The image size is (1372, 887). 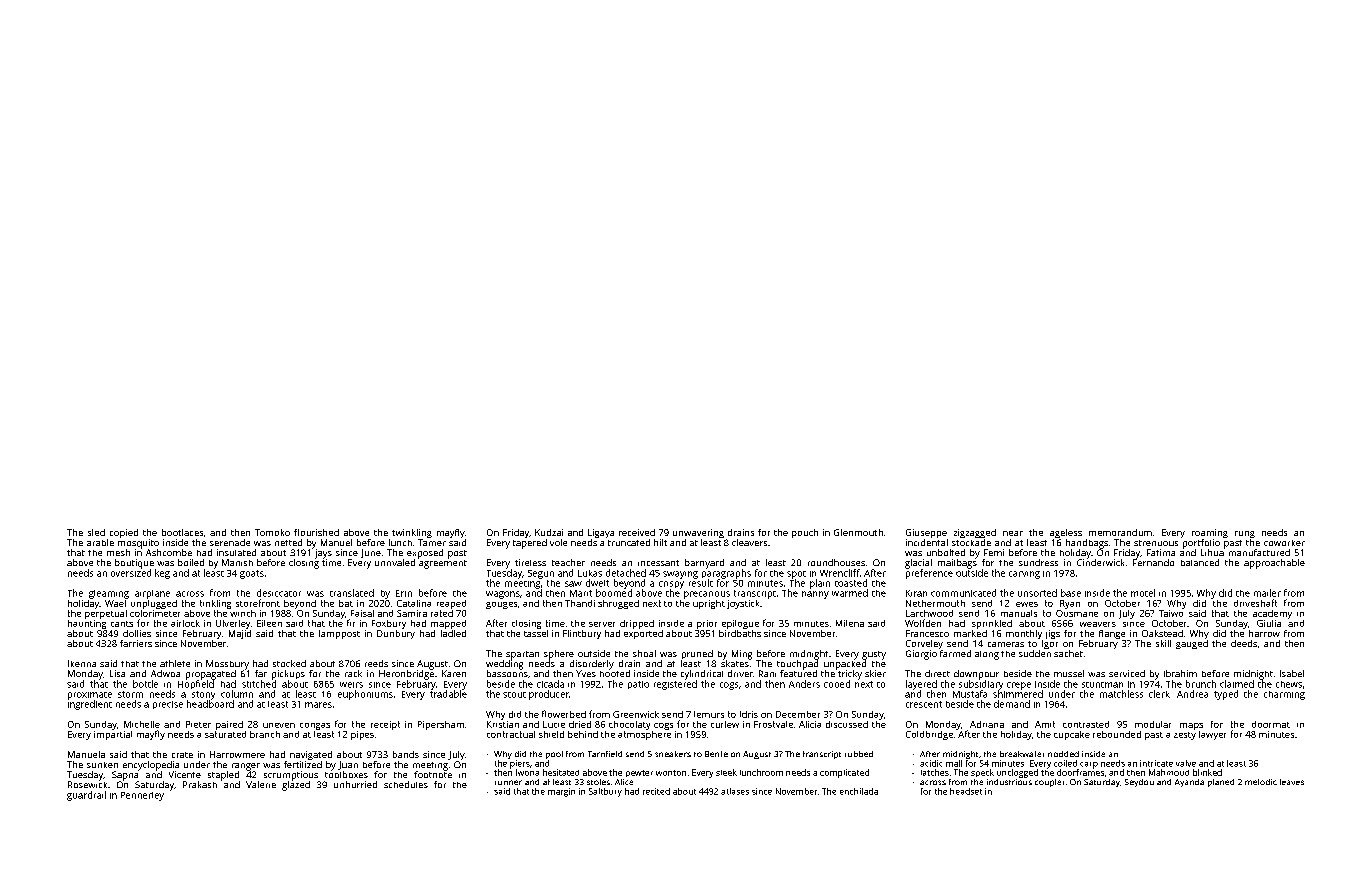 What do you see at coordinates (1255, 603) in the screenshot?
I see `driveshaft` at bounding box center [1255, 603].
